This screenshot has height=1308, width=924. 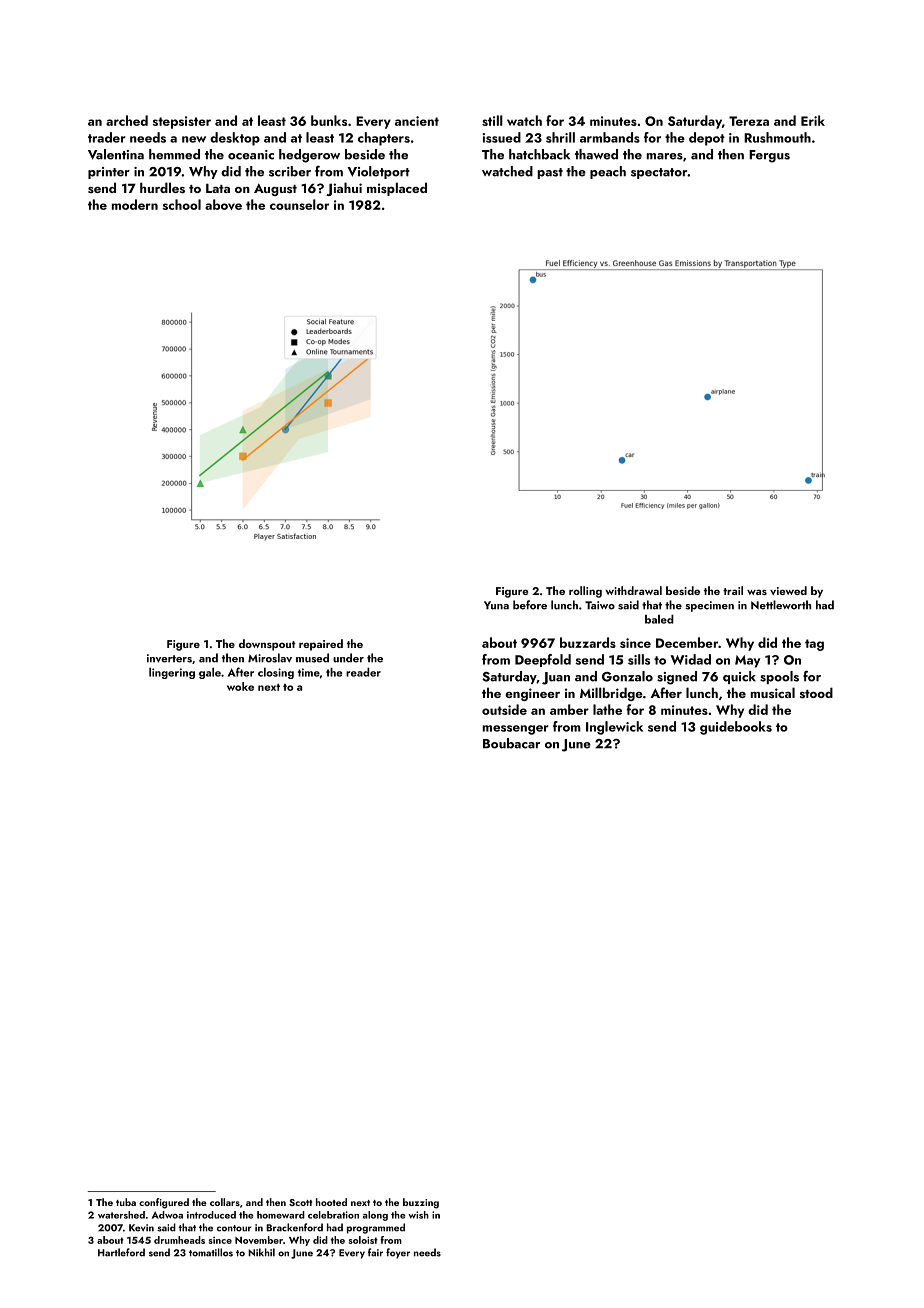 I want to click on arched, so click(x=127, y=120).
